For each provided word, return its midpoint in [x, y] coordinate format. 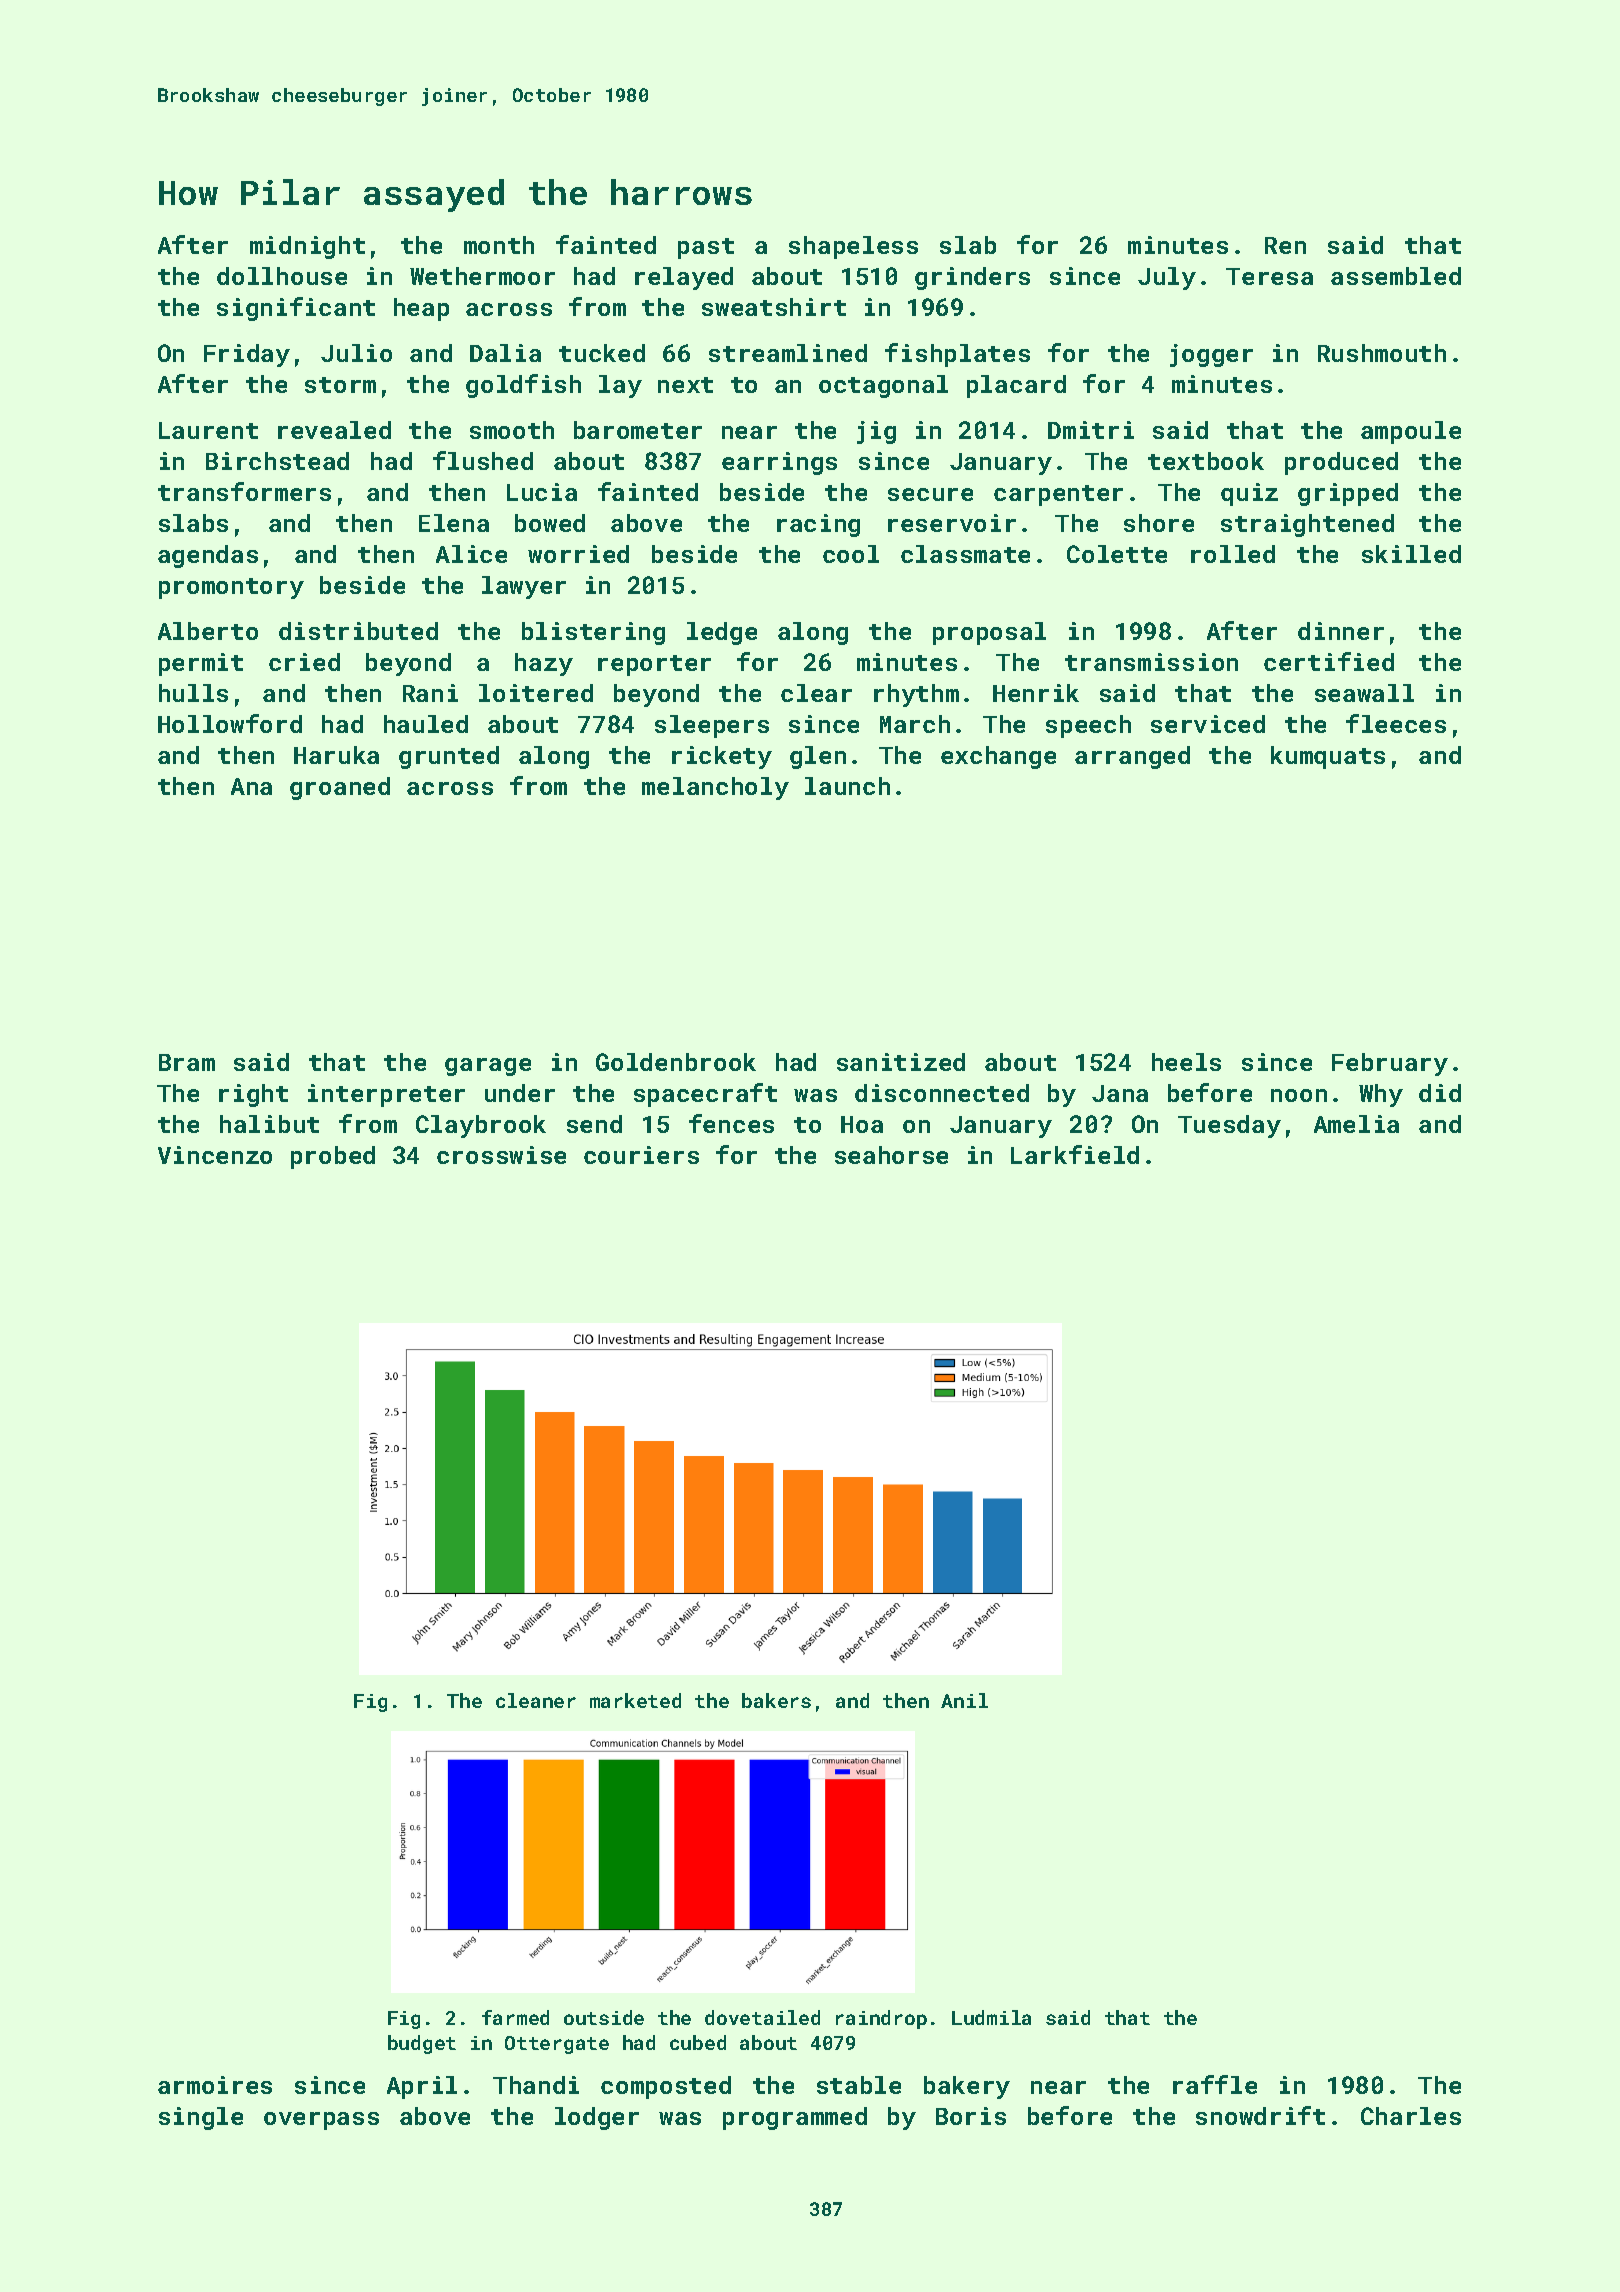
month [499, 245]
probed [333, 1157]
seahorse [891, 1155]
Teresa [1269, 276]
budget [422, 2044]
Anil [964, 1700]
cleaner [536, 1700]
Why [1381, 1095]
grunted [449, 757]
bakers [776, 1700]
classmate [965, 554]
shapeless [853, 247]
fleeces [1396, 723]
